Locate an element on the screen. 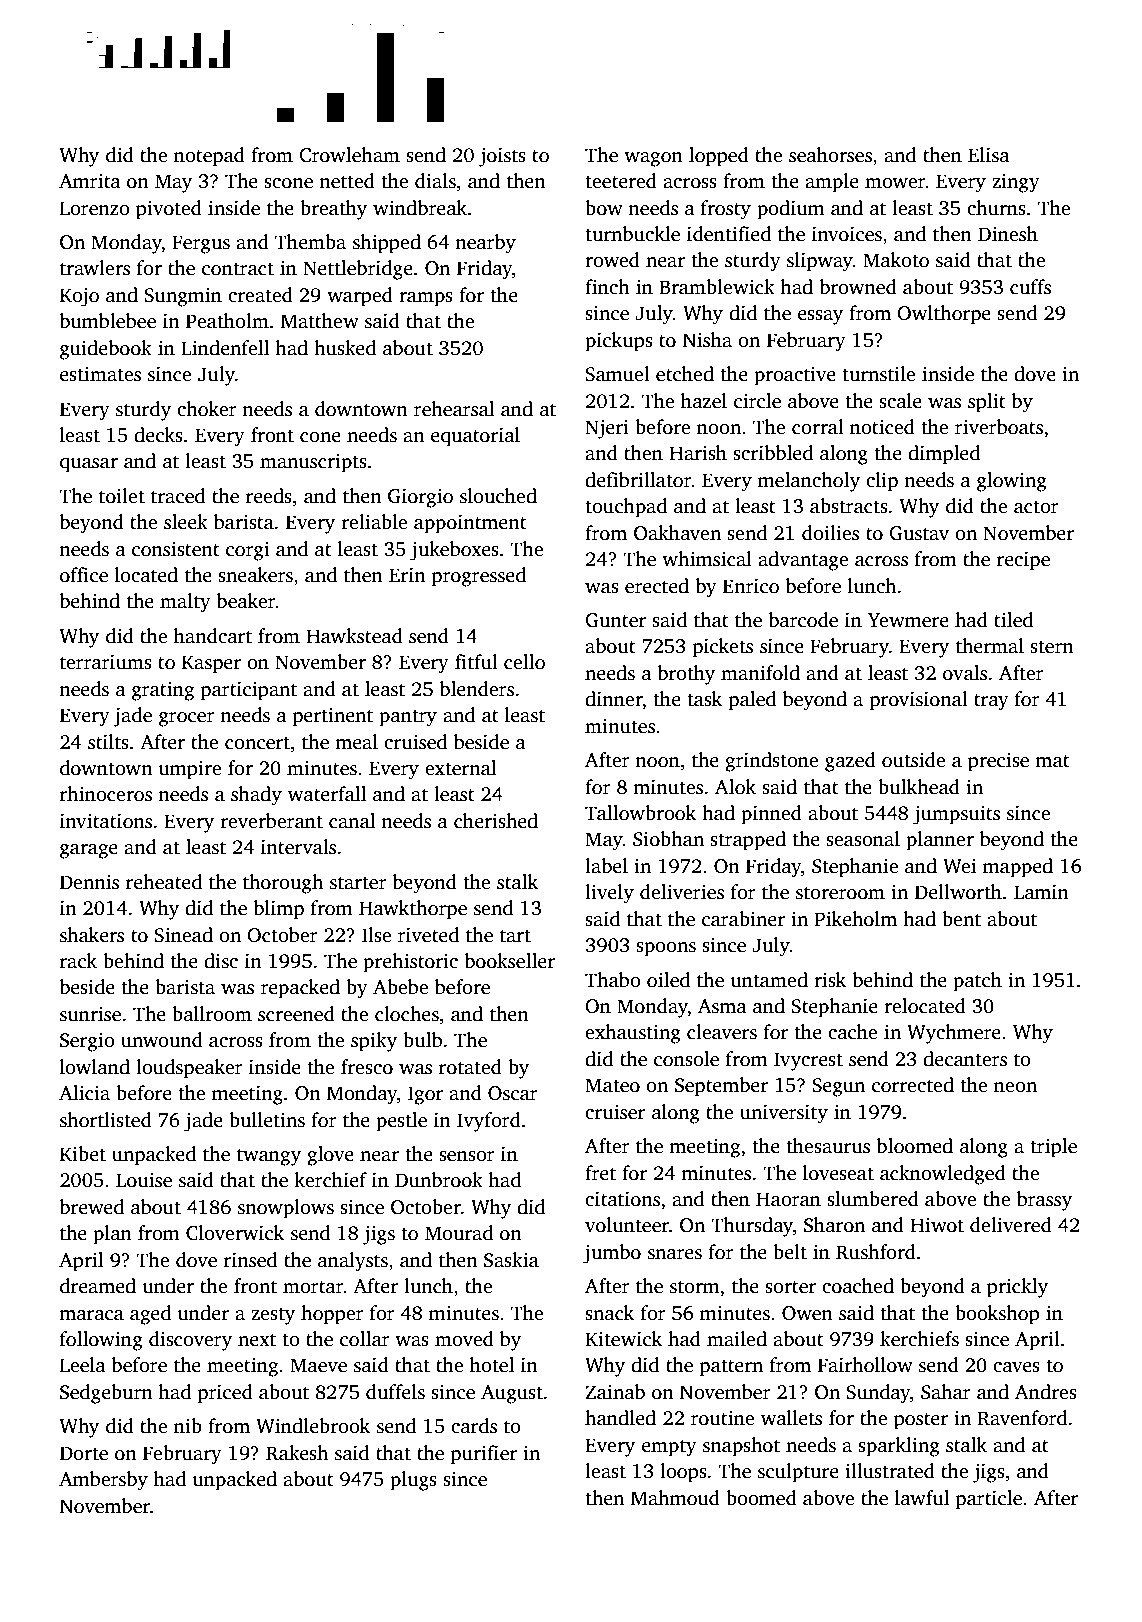 The image size is (1142, 1622). blimp is located at coordinates (279, 910).
